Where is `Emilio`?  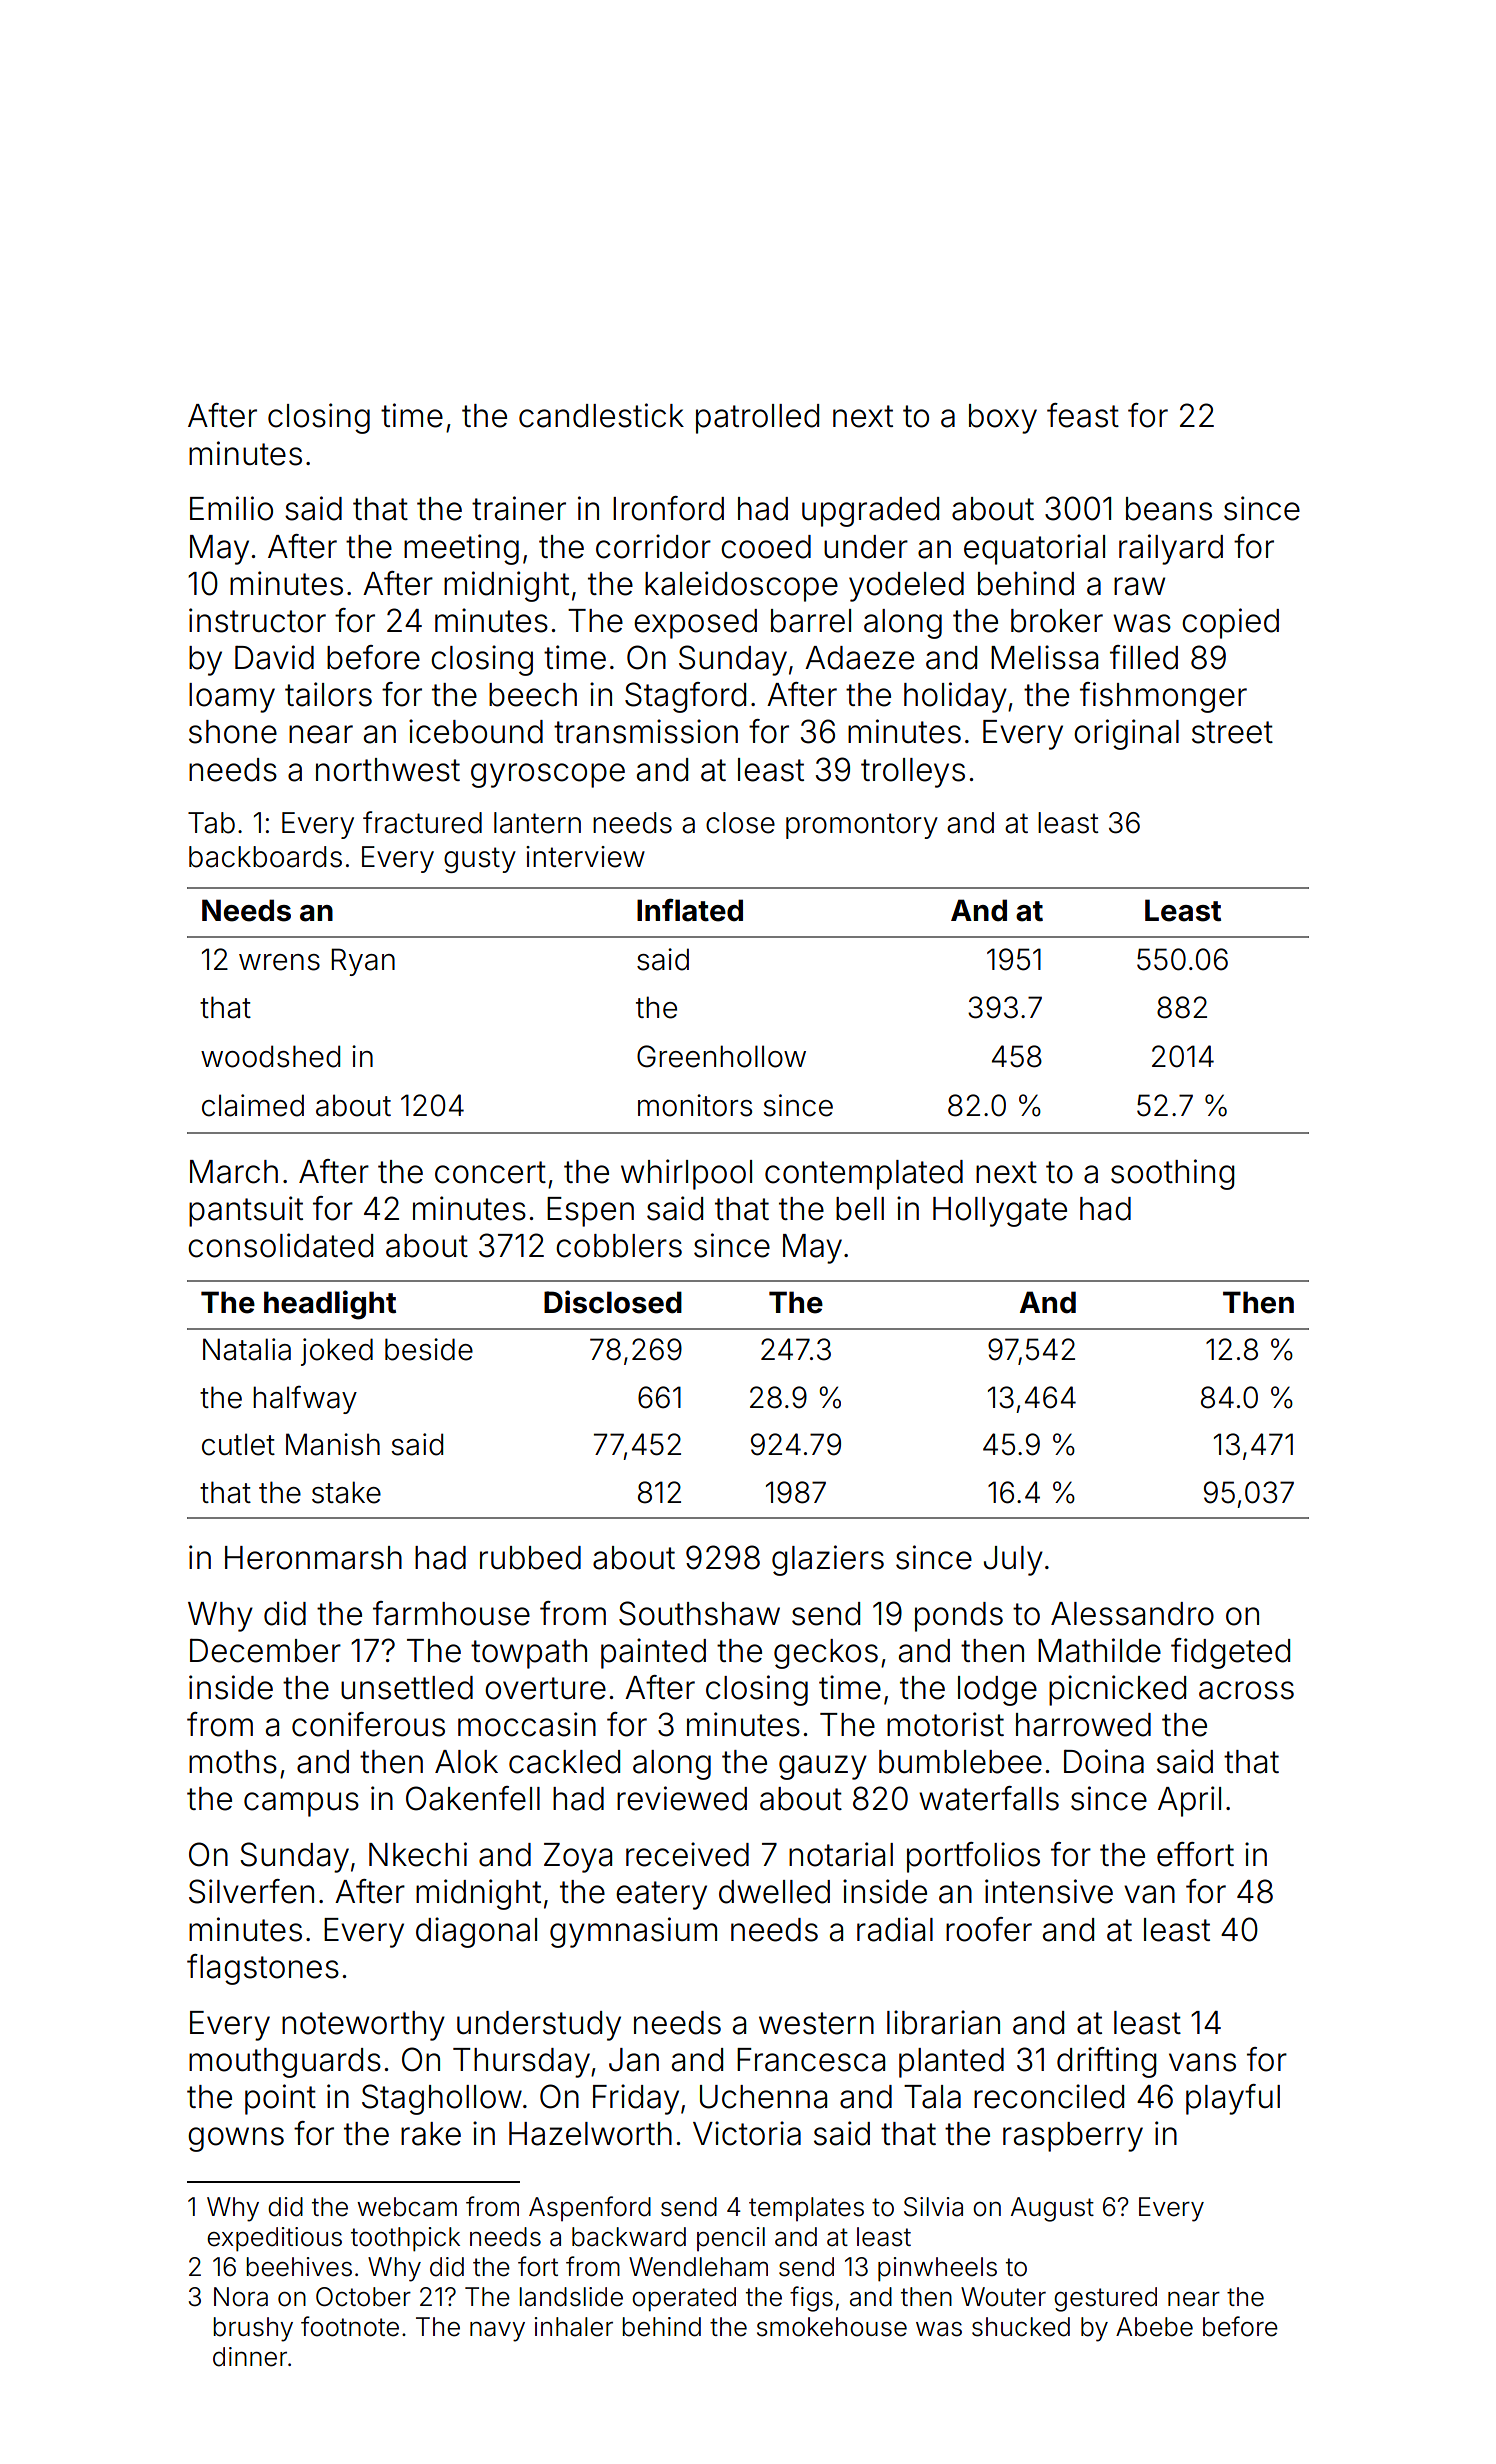 Emilio is located at coordinates (231, 508).
